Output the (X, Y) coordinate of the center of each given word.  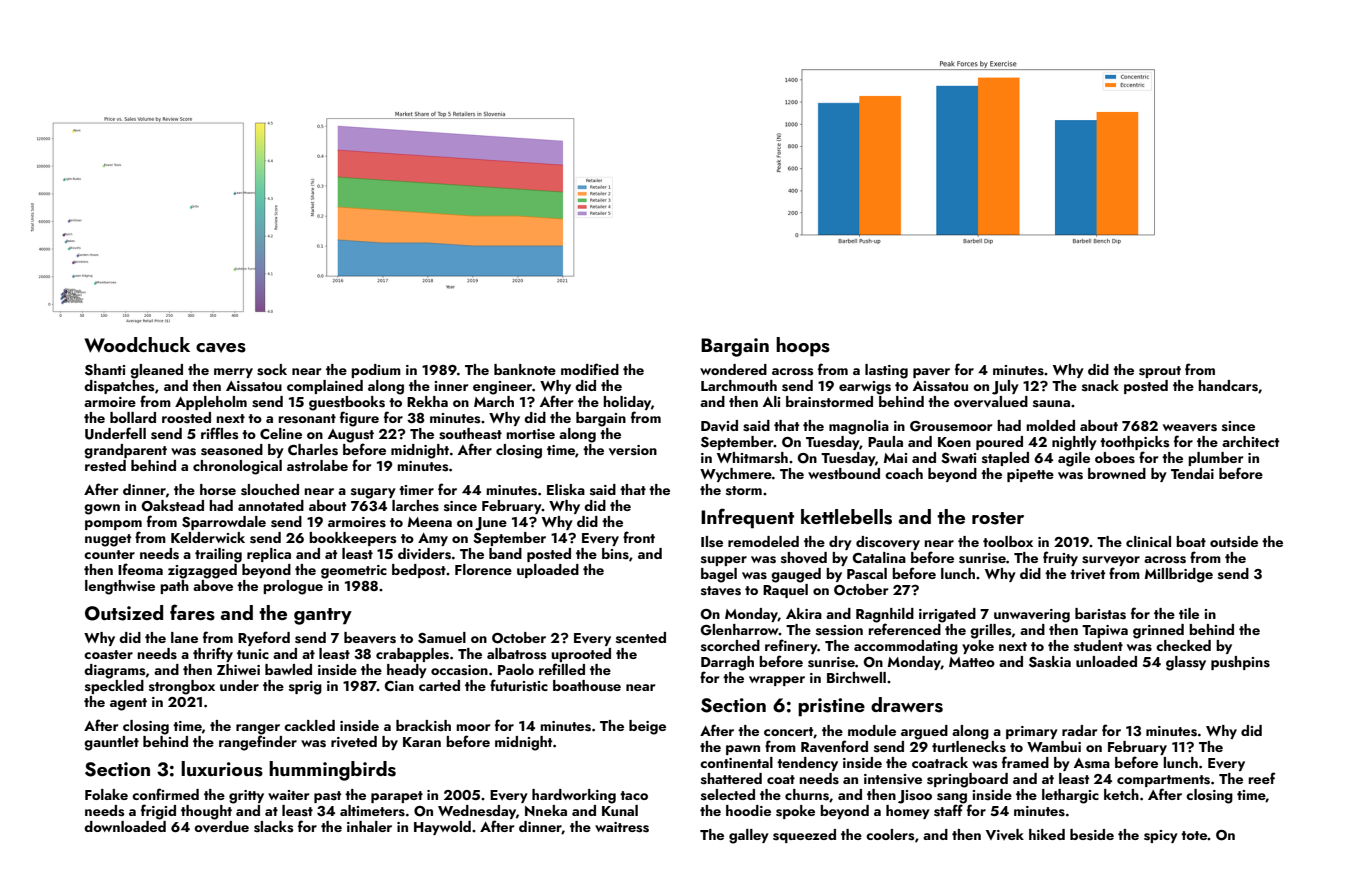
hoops (803, 347)
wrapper (777, 681)
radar (1079, 730)
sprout (1160, 372)
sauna (1051, 403)
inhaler (369, 826)
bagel (719, 575)
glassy (1186, 663)
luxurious (222, 769)
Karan (422, 742)
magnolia (859, 427)
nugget (108, 540)
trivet (1087, 574)
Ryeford (264, 638)
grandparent (125, 451)
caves (221, 348)
